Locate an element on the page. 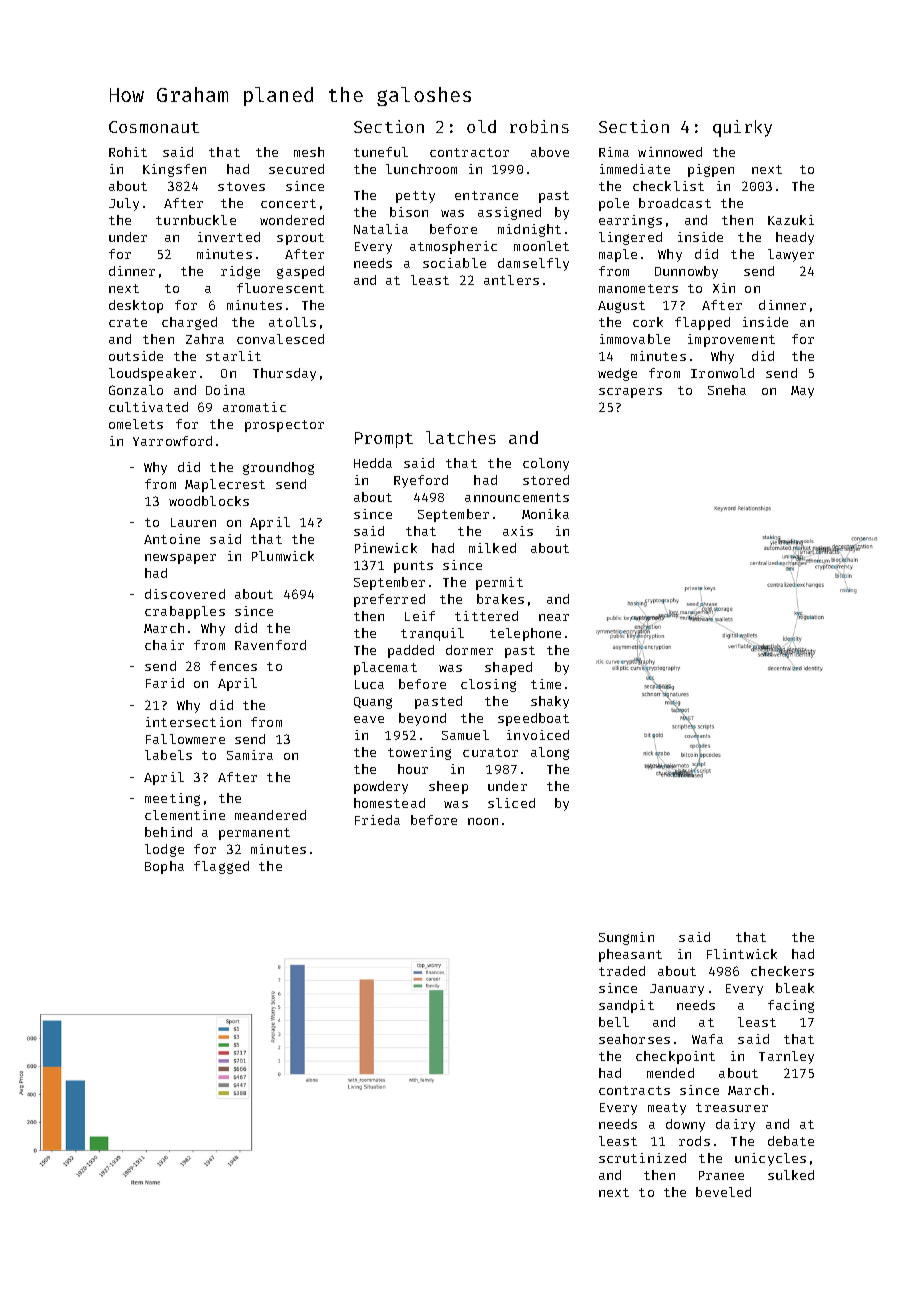 The height and width of the image is (1308, 924). fences is located at coordinates (233, 666).
